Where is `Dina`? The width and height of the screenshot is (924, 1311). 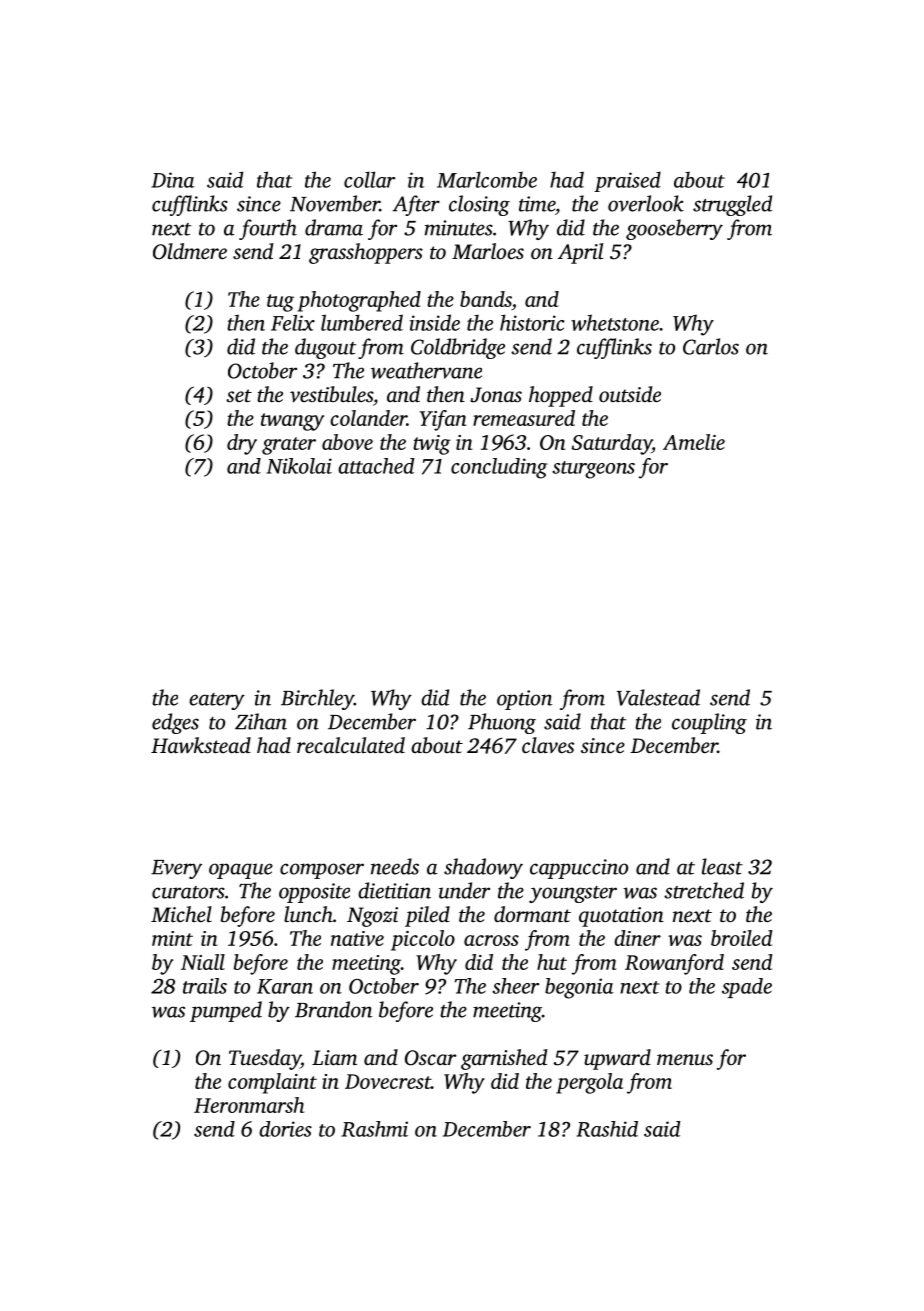 Dina is located at coordinates (173, 180).
